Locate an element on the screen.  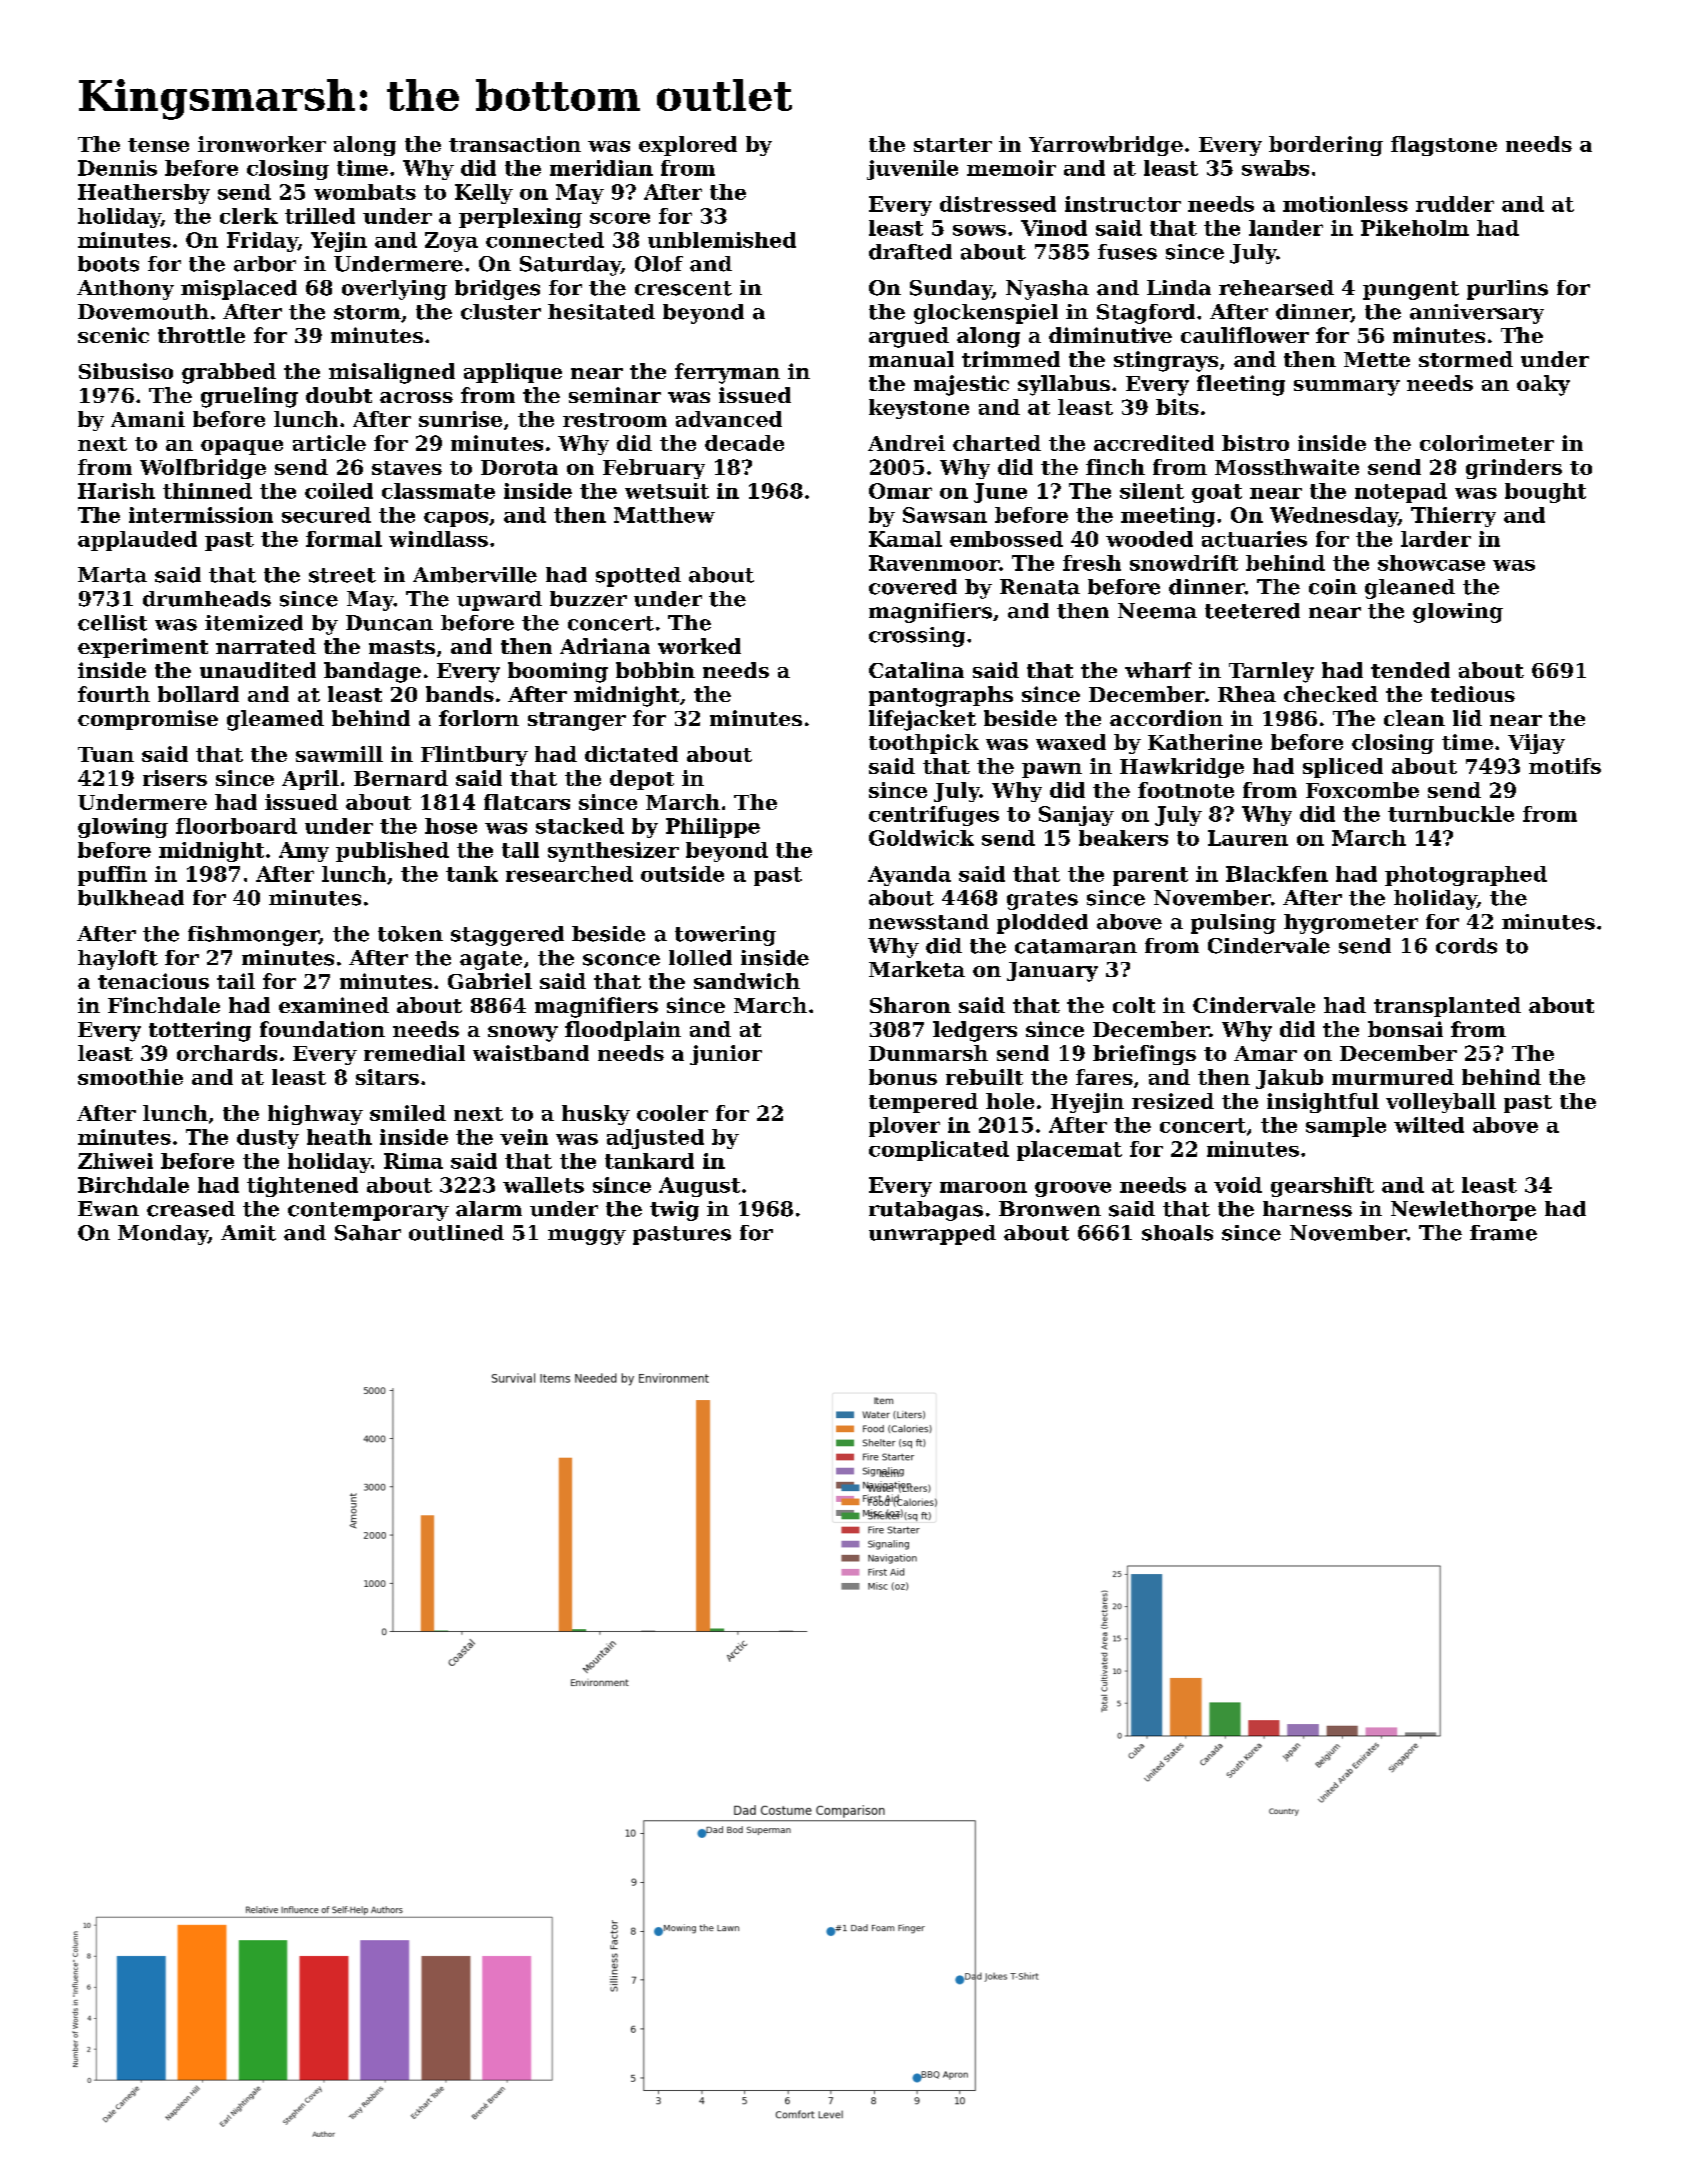
Sahar is located at coordinates (368, 1233).
